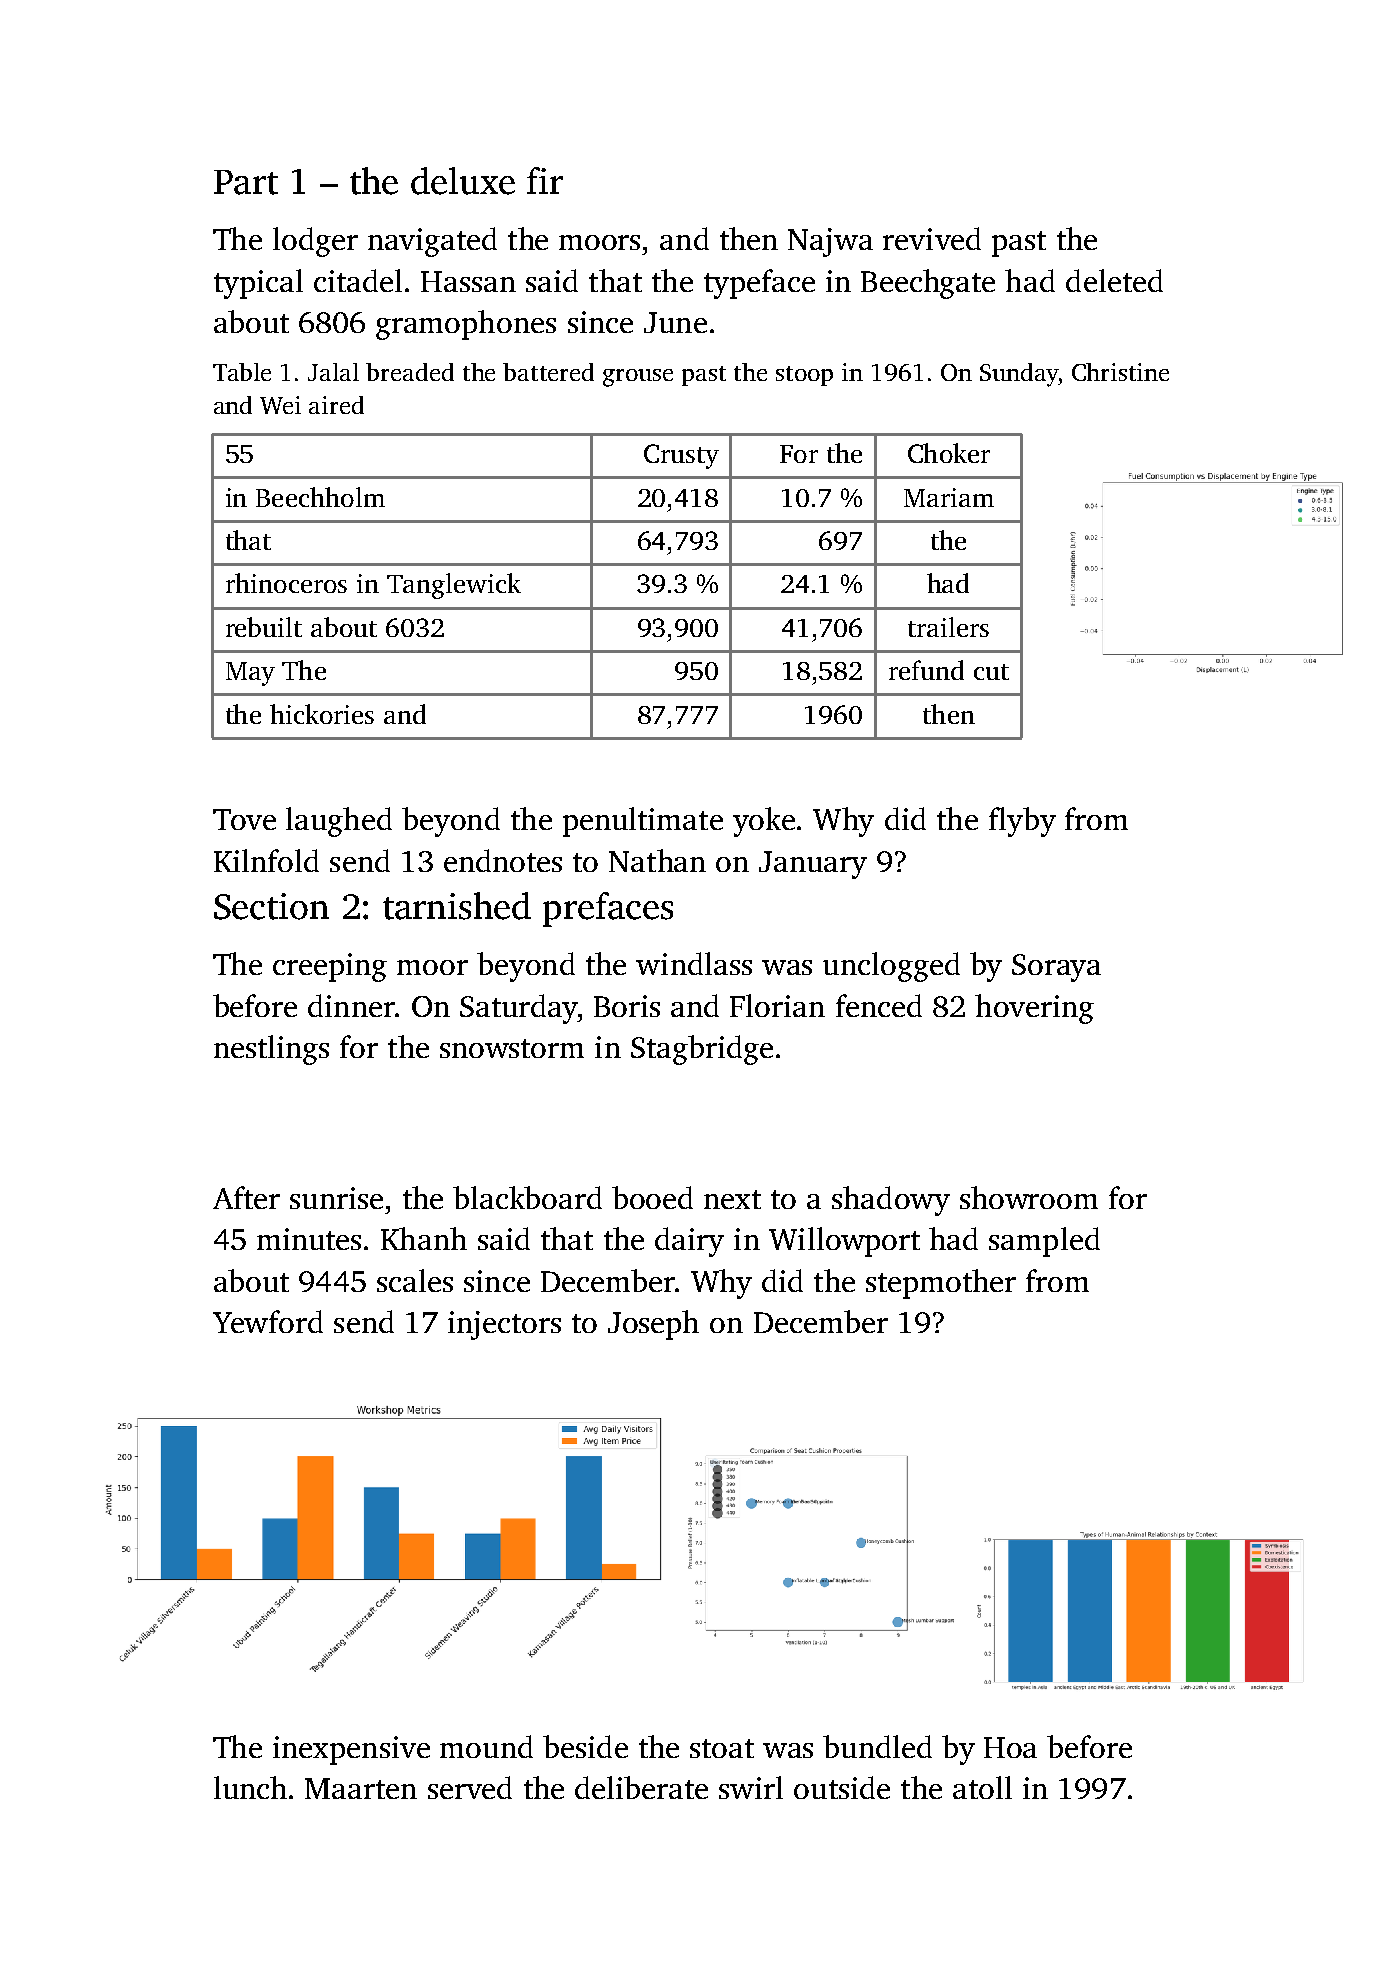  What do you see at coordinates (463, 181) in the screenshot?
I see `deluxe` at bounding box center [463, 181].
